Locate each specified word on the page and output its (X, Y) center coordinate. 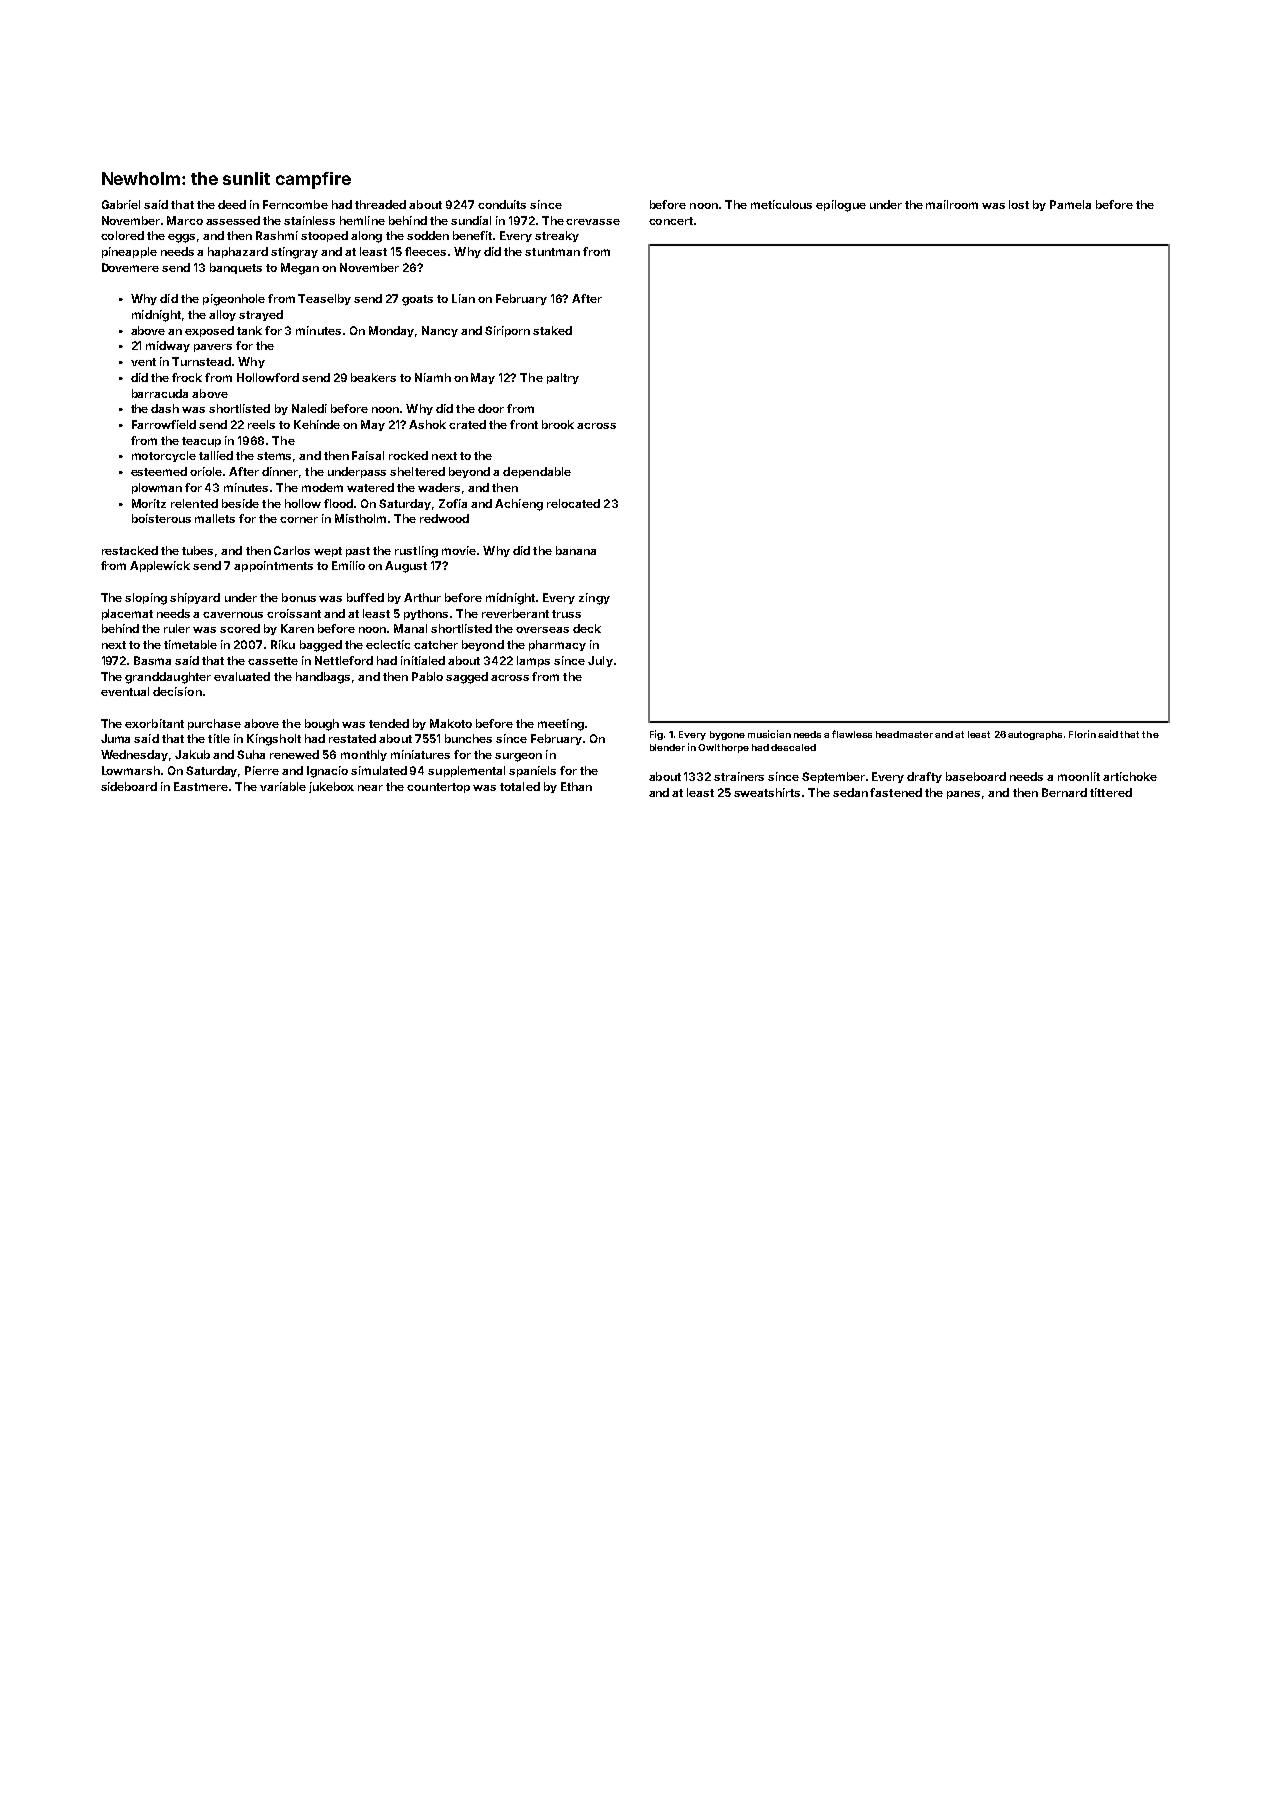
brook (558, 424)
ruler (177, 628)
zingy (594, 599)
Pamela (1070, 204)
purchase (214, 724)
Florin (1082, 734)
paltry (563, 378)
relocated (573, 503)
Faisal (368, 455)
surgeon (518, 757)
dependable (537, 472)
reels (261, 424)
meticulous (781, 204)
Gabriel (121, 204)
